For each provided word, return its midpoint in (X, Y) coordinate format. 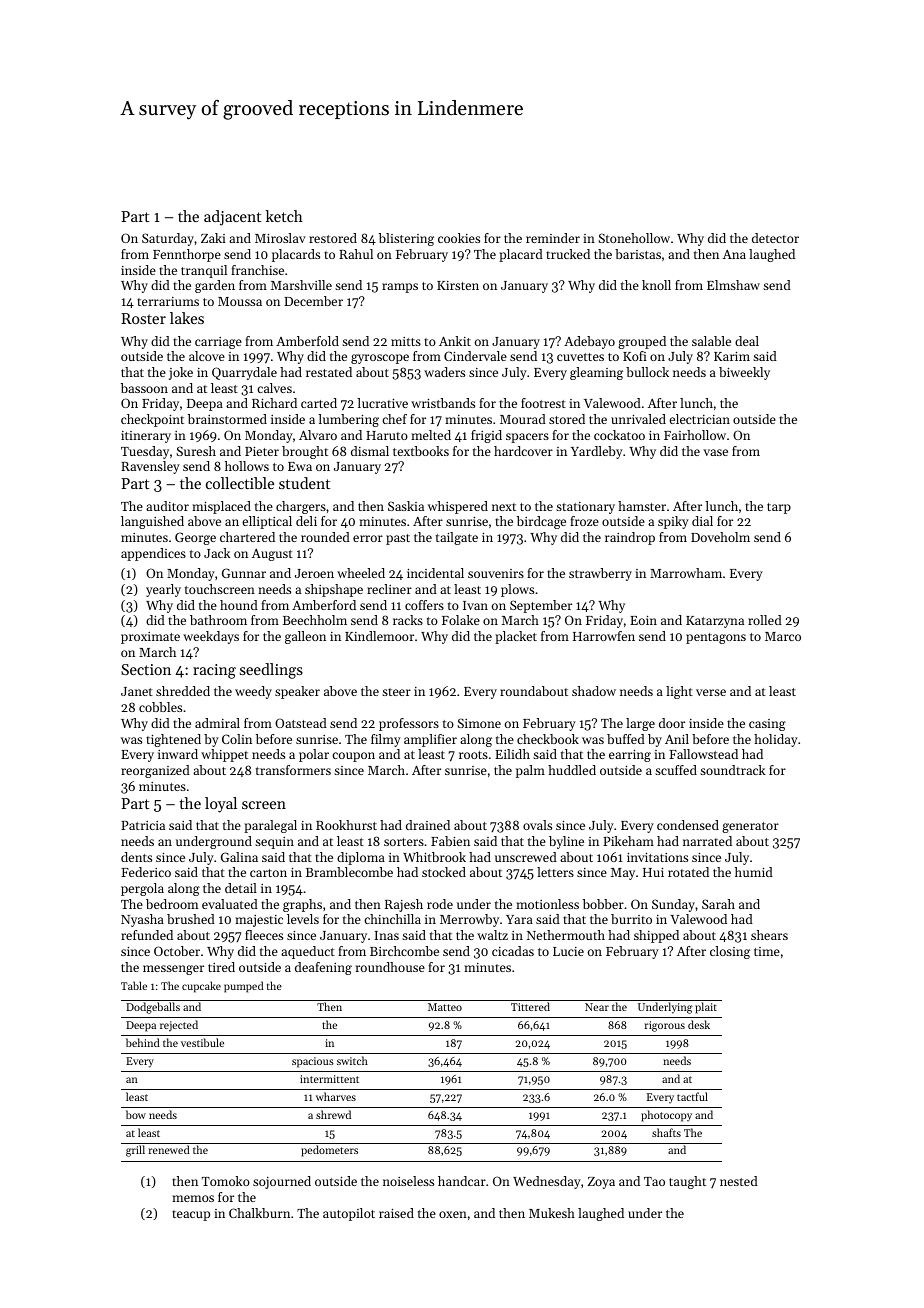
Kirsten (458, 285)
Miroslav (280, 238)
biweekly (744, 373)
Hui (653, 872)
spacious (313, 1062)
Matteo (445, 1007)
